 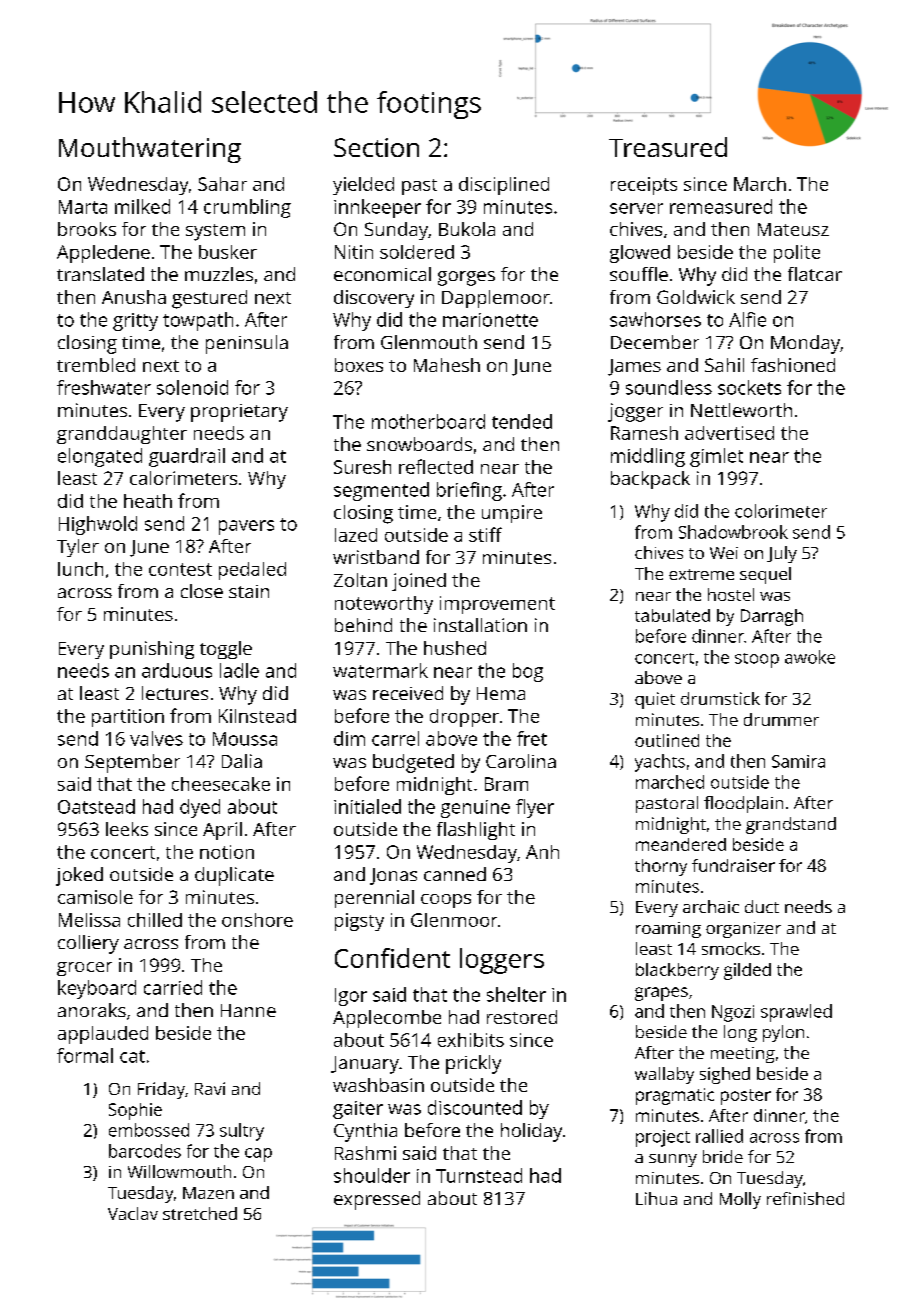 I want to click on Section, so click(x=376, y=147).
